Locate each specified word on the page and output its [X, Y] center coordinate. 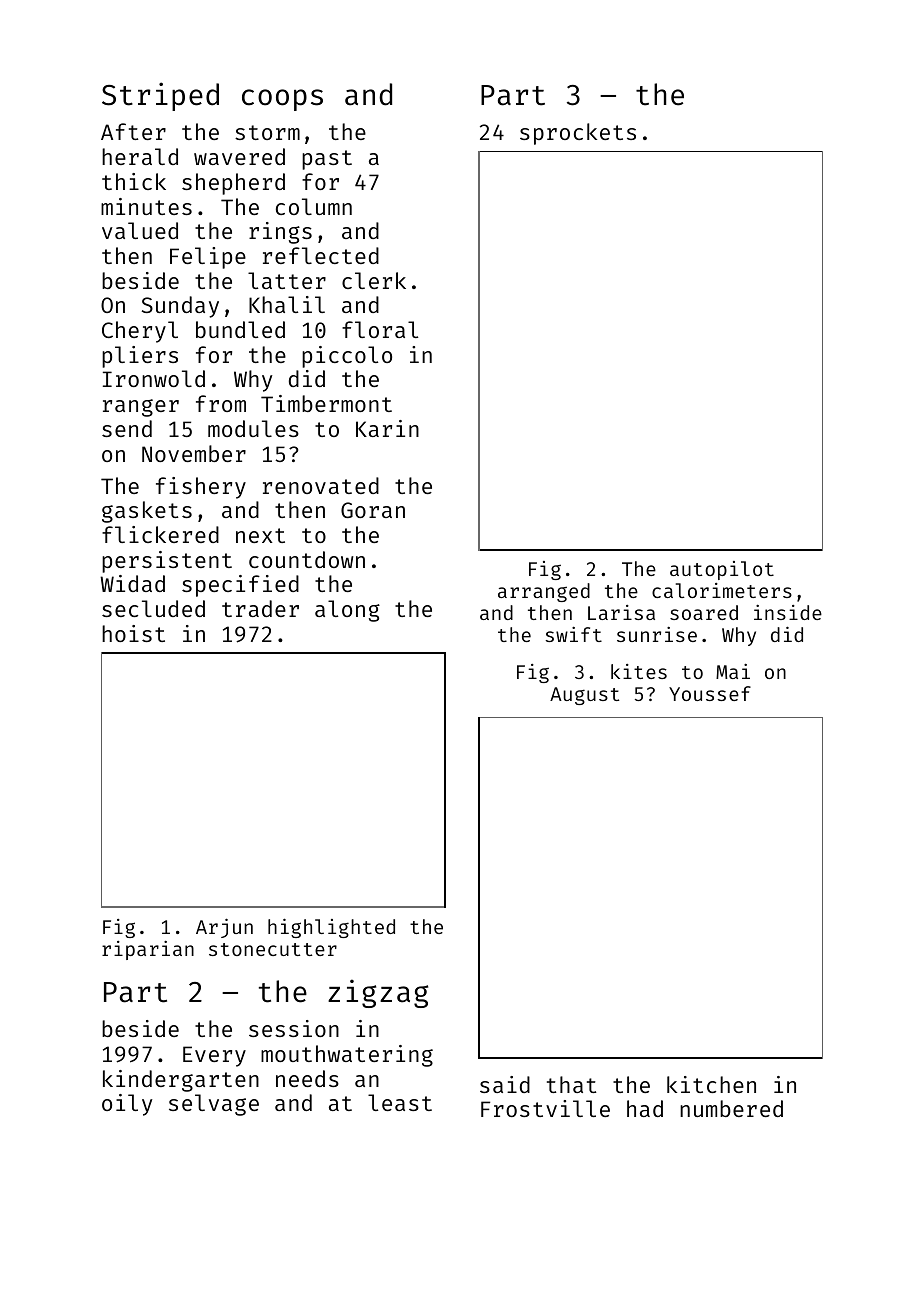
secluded [153, 608]
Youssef [710, 693]
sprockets [578, 134]
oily [127, 1105]
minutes [146, 206]
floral [380, 329]
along [347, 611]
